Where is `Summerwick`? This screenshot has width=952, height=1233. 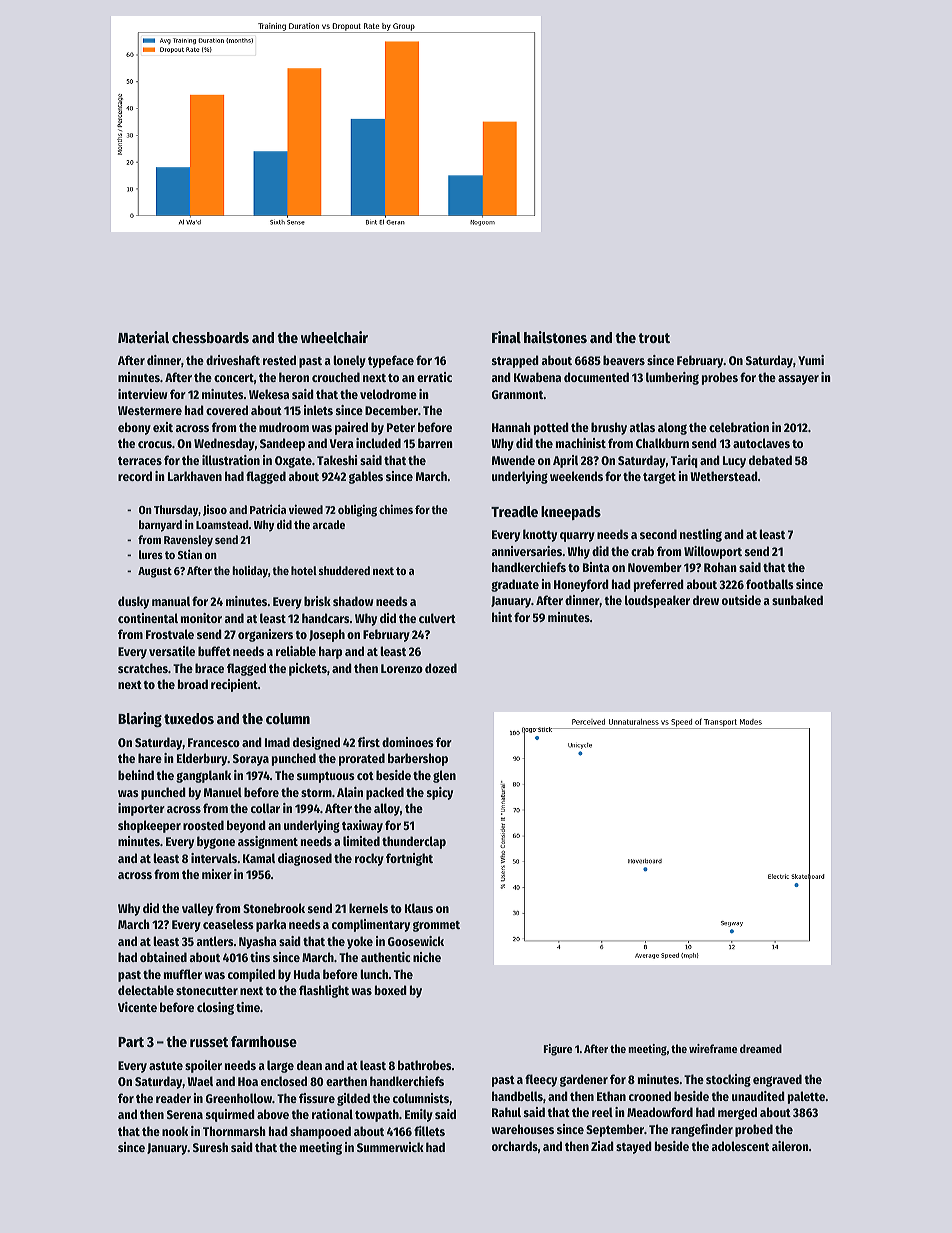 Summerwick is located at coordinates (390, 1147).
